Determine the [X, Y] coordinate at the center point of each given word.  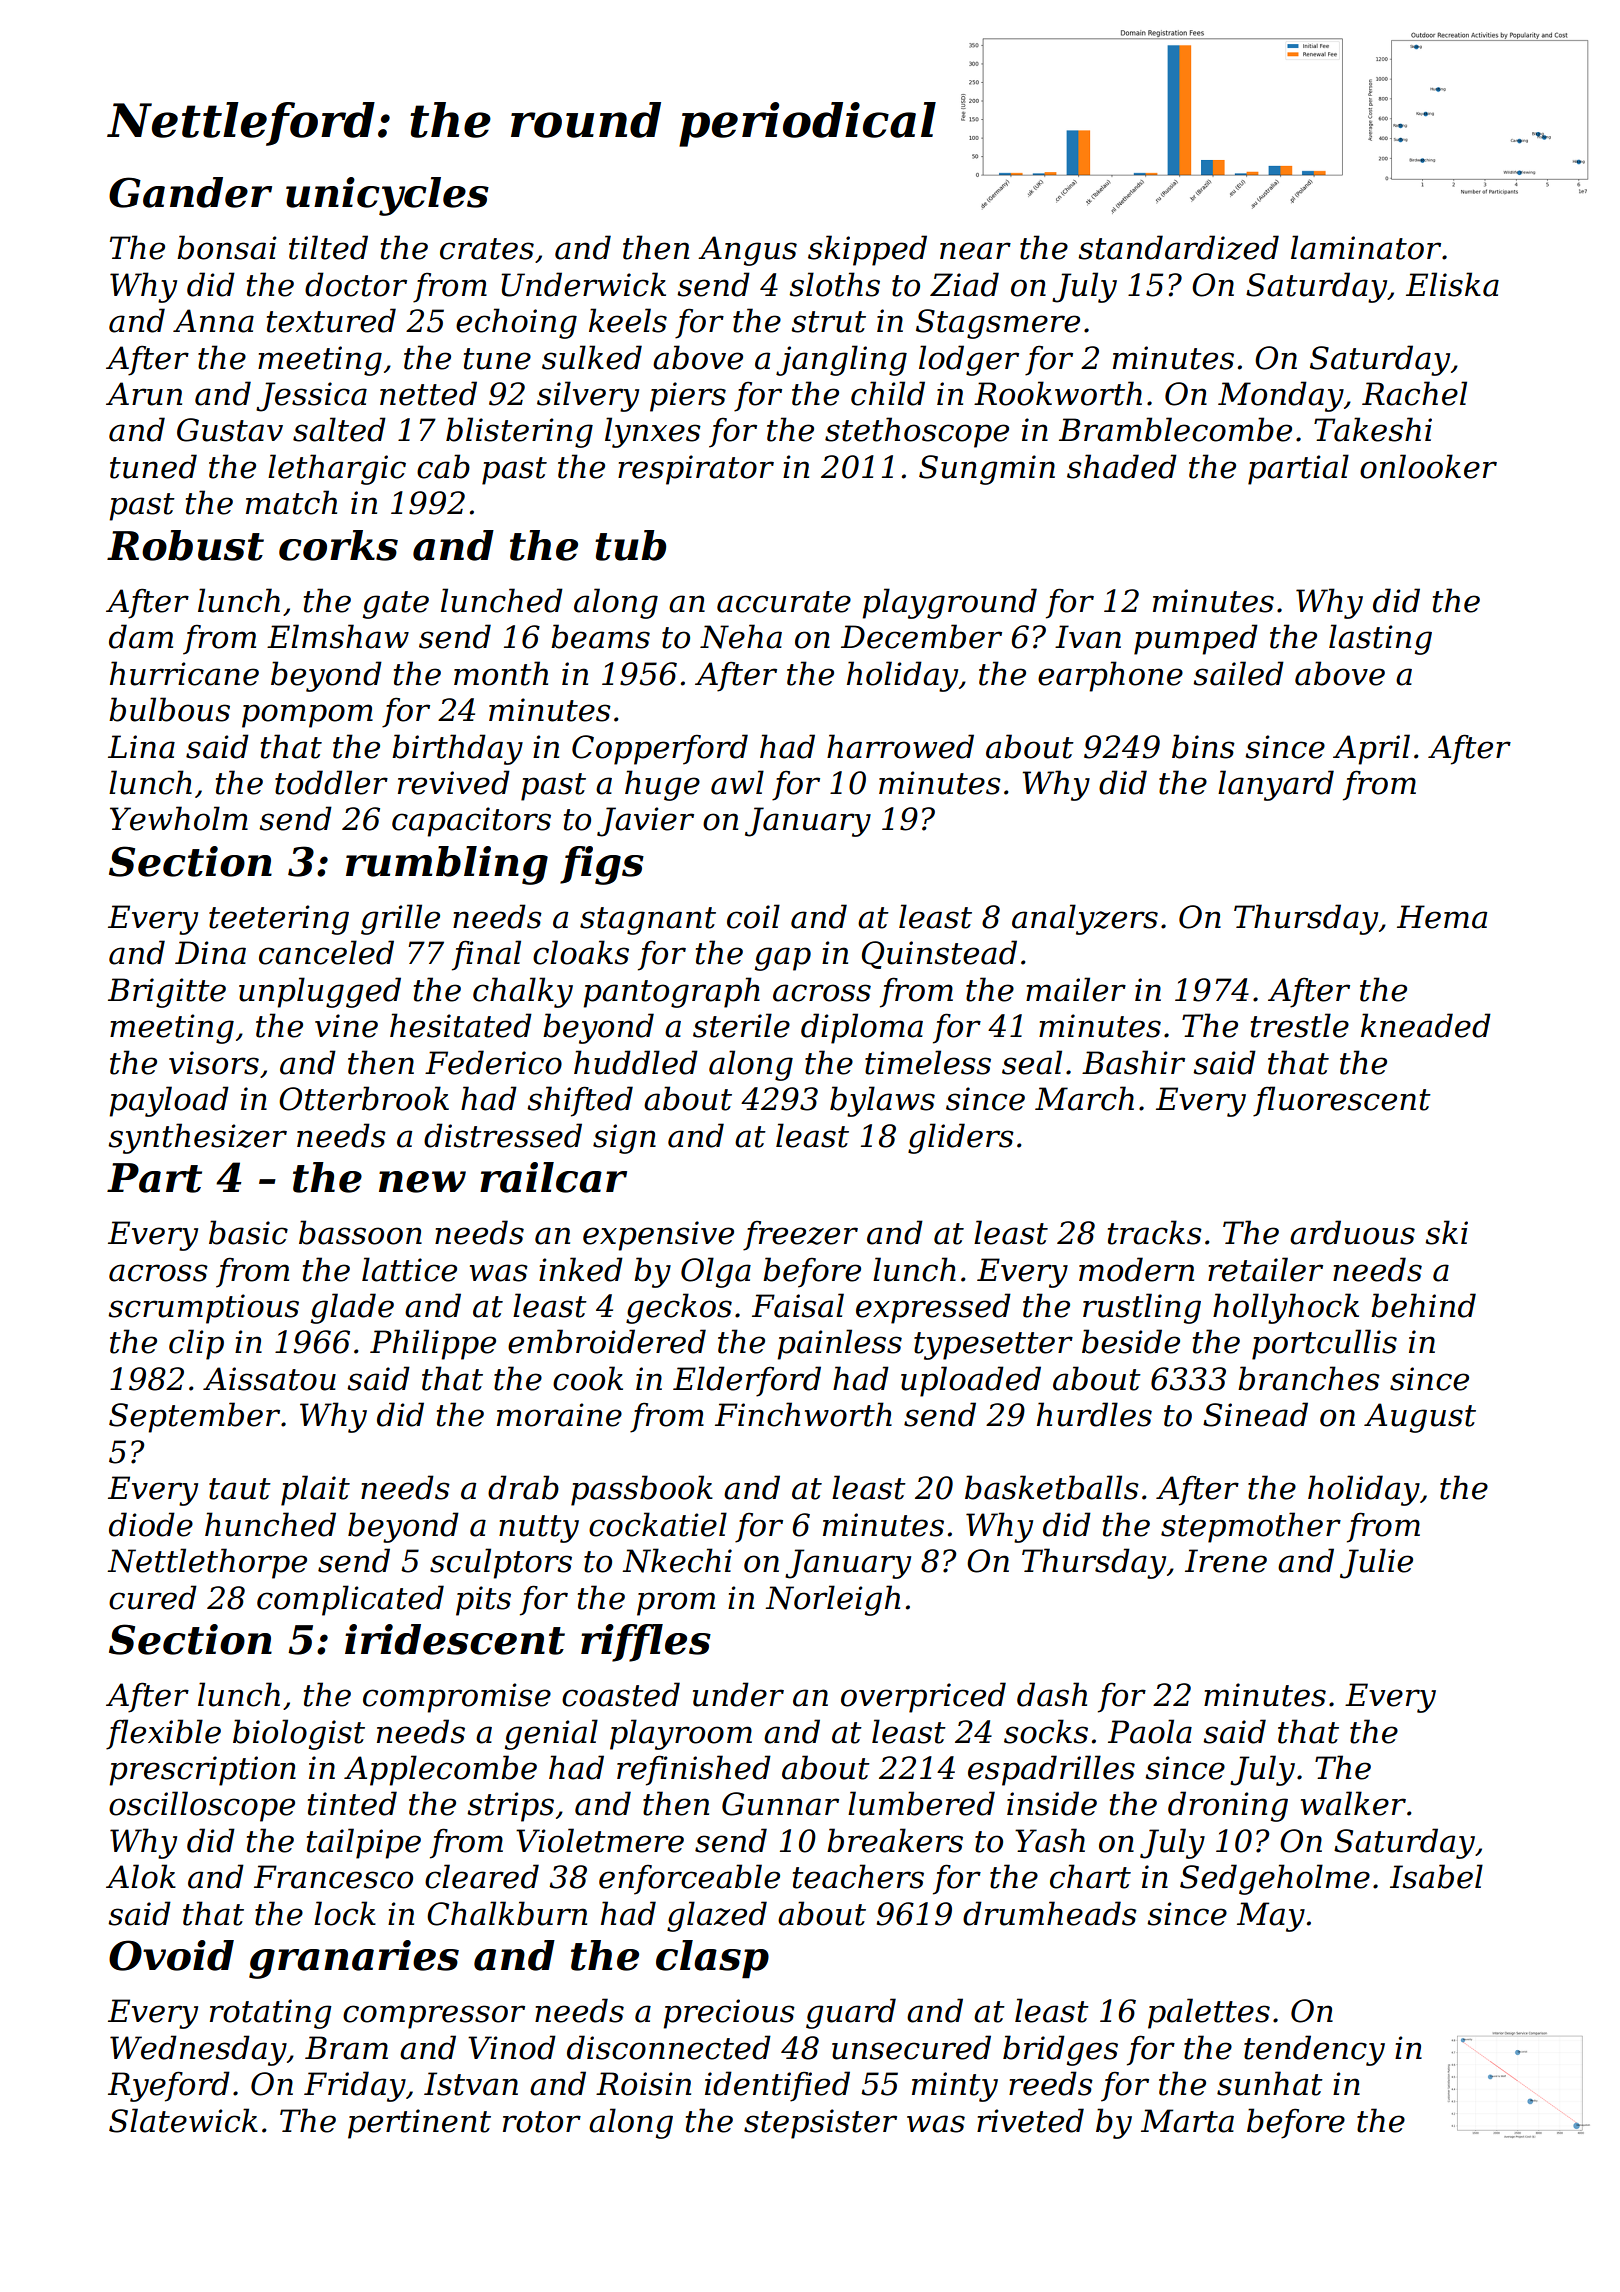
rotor [542, 2122]
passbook [642, 1490]
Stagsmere [998, 324]
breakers [895, 1840]
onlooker [1428, 466]
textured [331, 320]
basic [248, 1232]
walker [1353, 1803]
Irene [1226, 1561]
